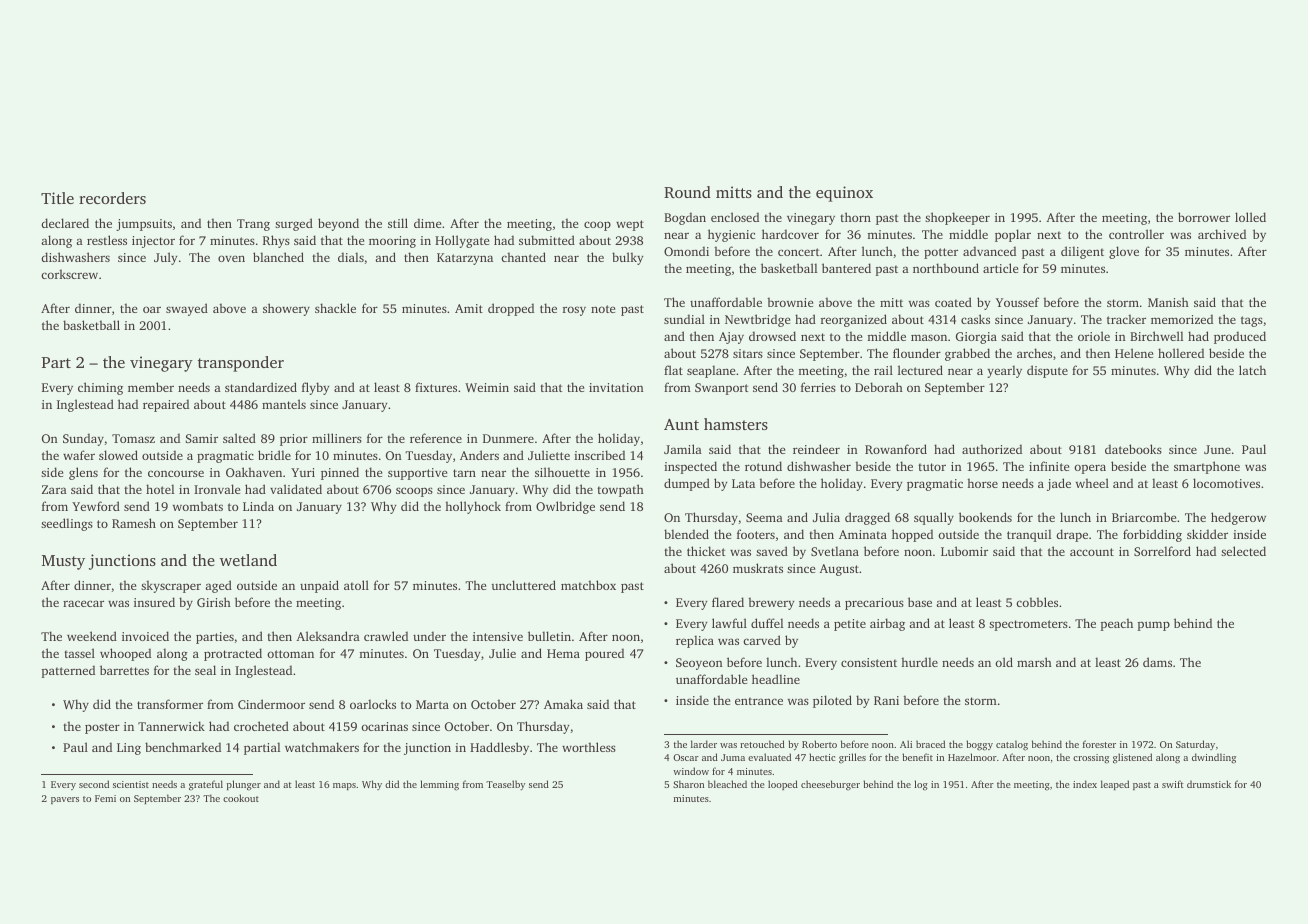 The height and width of the screenshot is (924, 1308). What do you see at coordinates (205, 670) in the screenshot?
I see `seal` at bounding box center [205, 670].
